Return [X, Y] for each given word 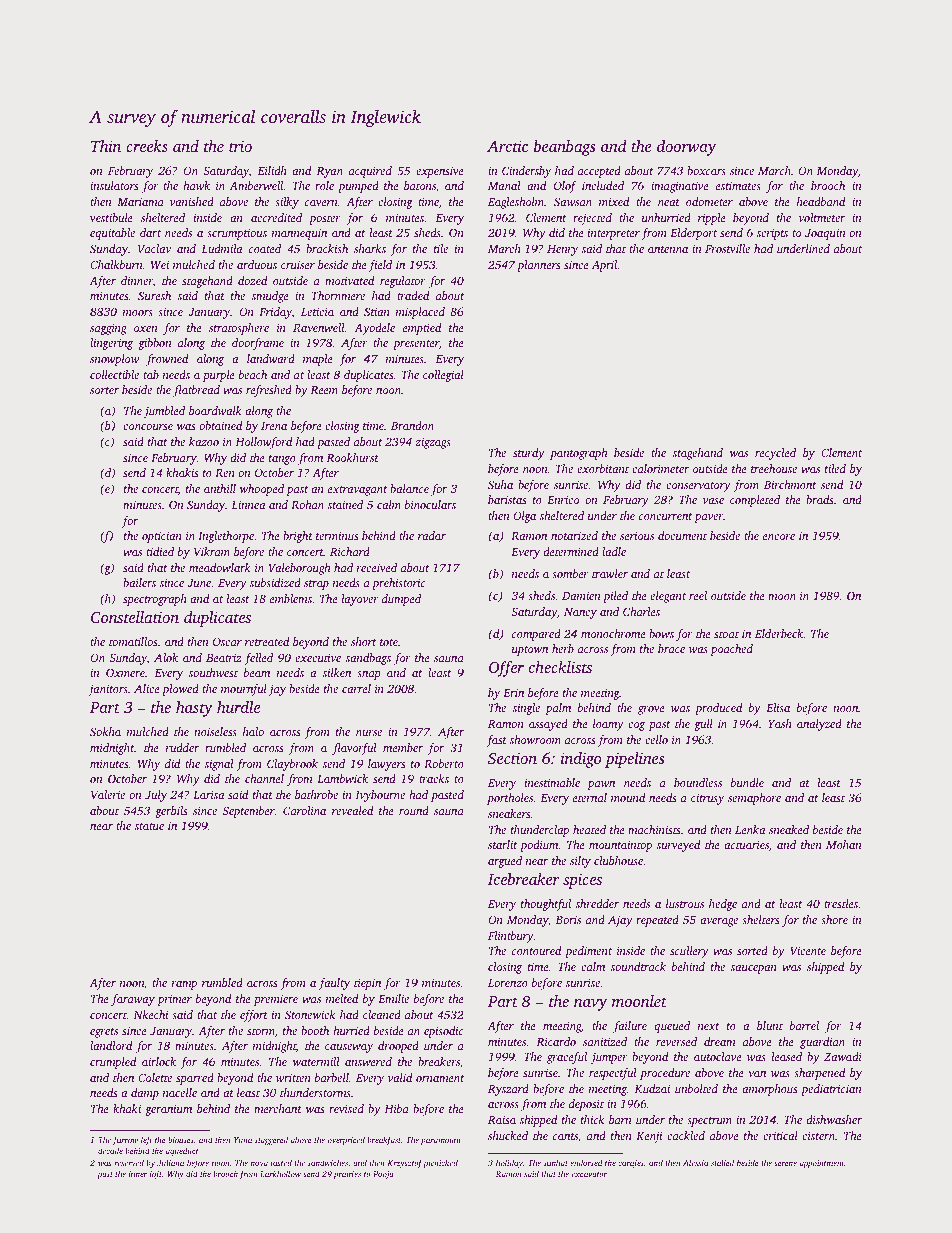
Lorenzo [508, 983]
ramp [184, 985]
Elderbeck [779, 633]
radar [432, 535]
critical [780, 1135]
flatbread [196, 391]
